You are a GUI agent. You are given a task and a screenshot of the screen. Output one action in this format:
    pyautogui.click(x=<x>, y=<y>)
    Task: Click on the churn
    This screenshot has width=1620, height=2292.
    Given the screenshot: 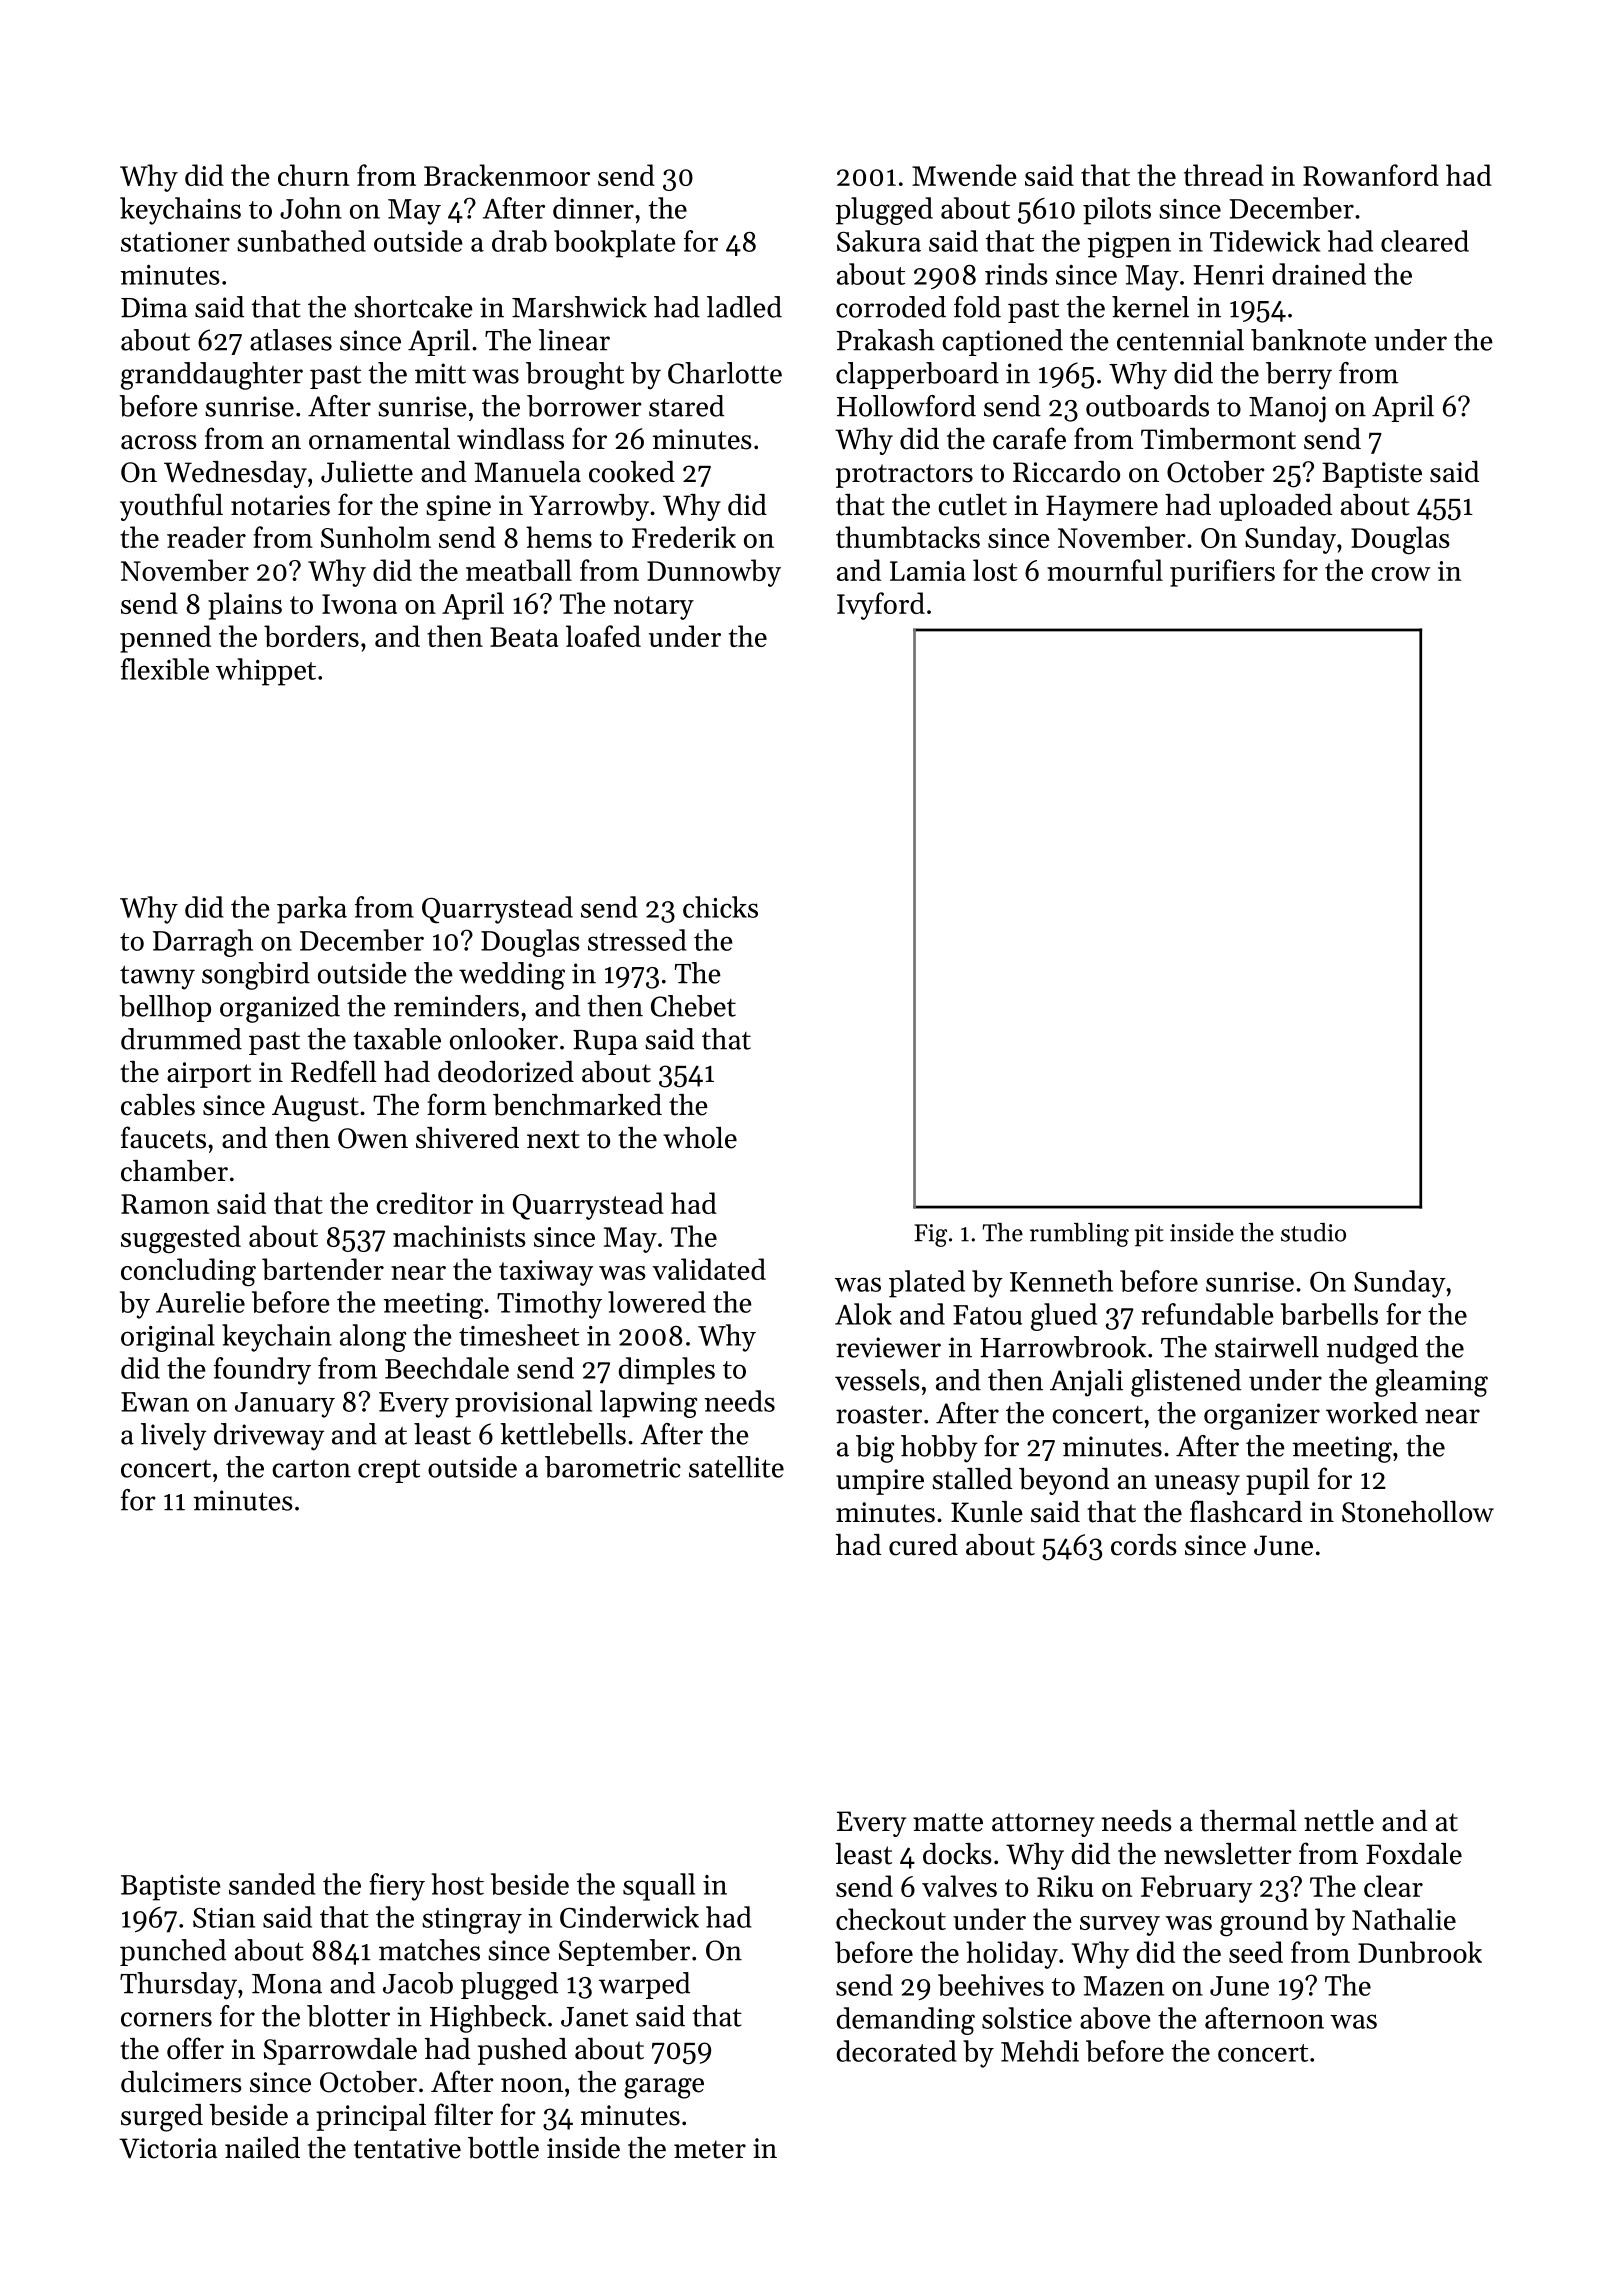 What is the action you would take?
    pyautogui.click(x=313, y=175)
